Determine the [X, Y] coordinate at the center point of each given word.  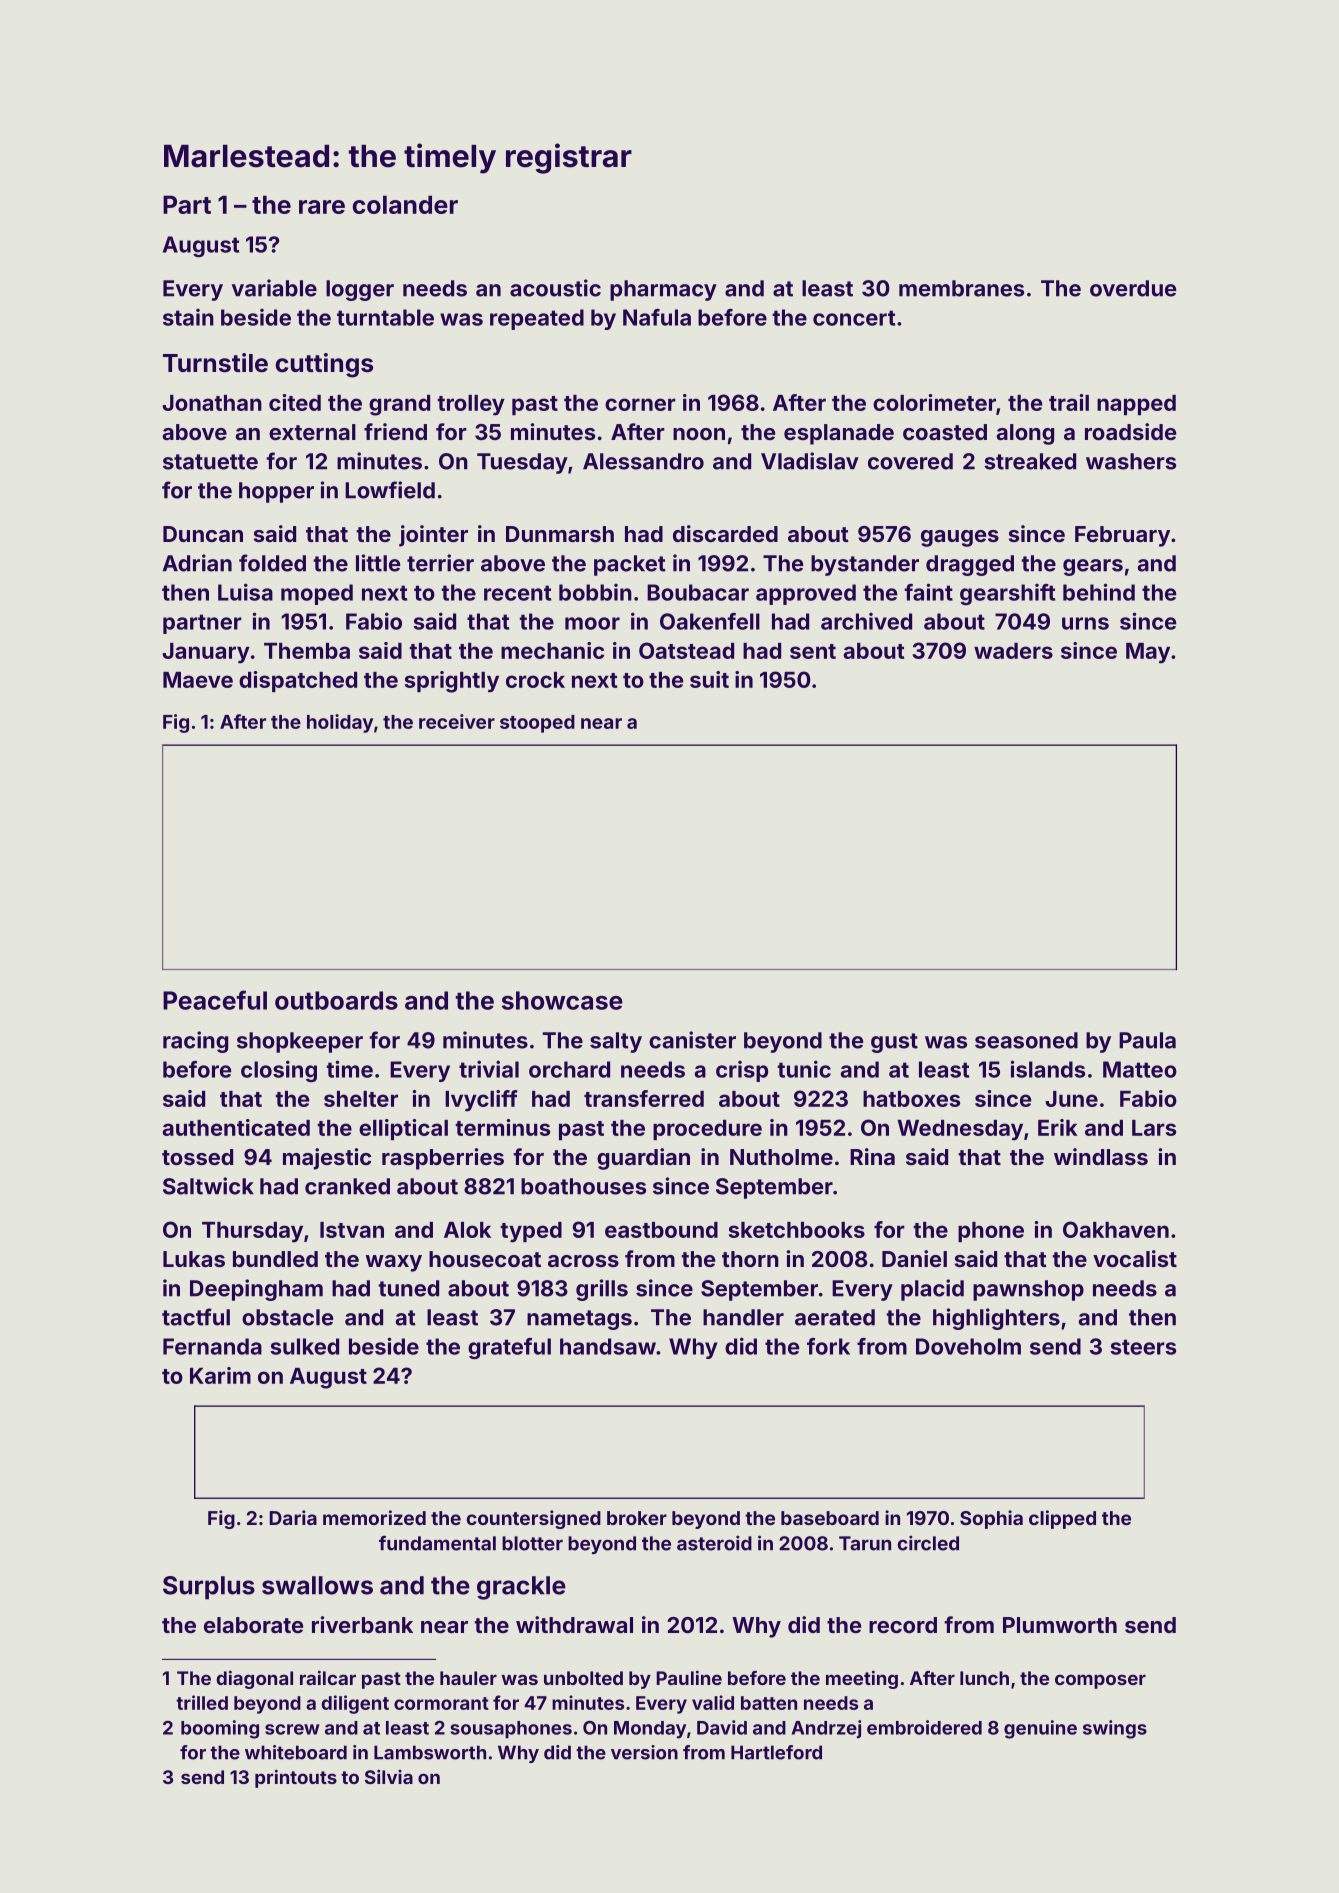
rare [322, 207]
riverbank [362, 1624]
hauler [468, 1678]
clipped [1062, 1519]
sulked [304, 1346]
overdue [1133, 288]
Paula [1147, 1040]
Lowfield [390, 490]
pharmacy [663, 290]
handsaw [608, 1346]
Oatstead [686, 650]
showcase [562, 1000]
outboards [336, 1000]
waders [1013, 651]
